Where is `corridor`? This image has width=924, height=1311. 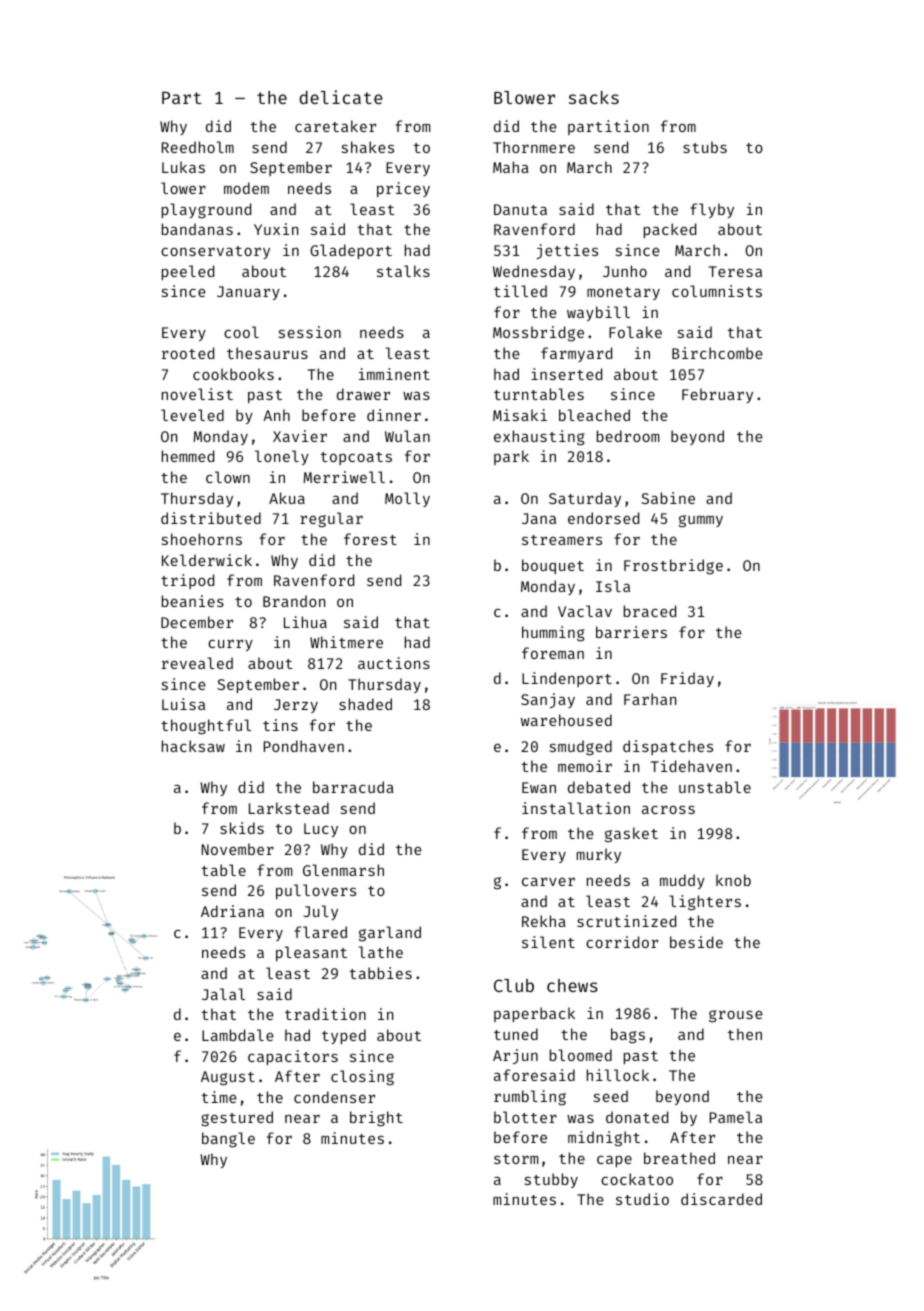 corridor is located at coordinates (622, 942).
